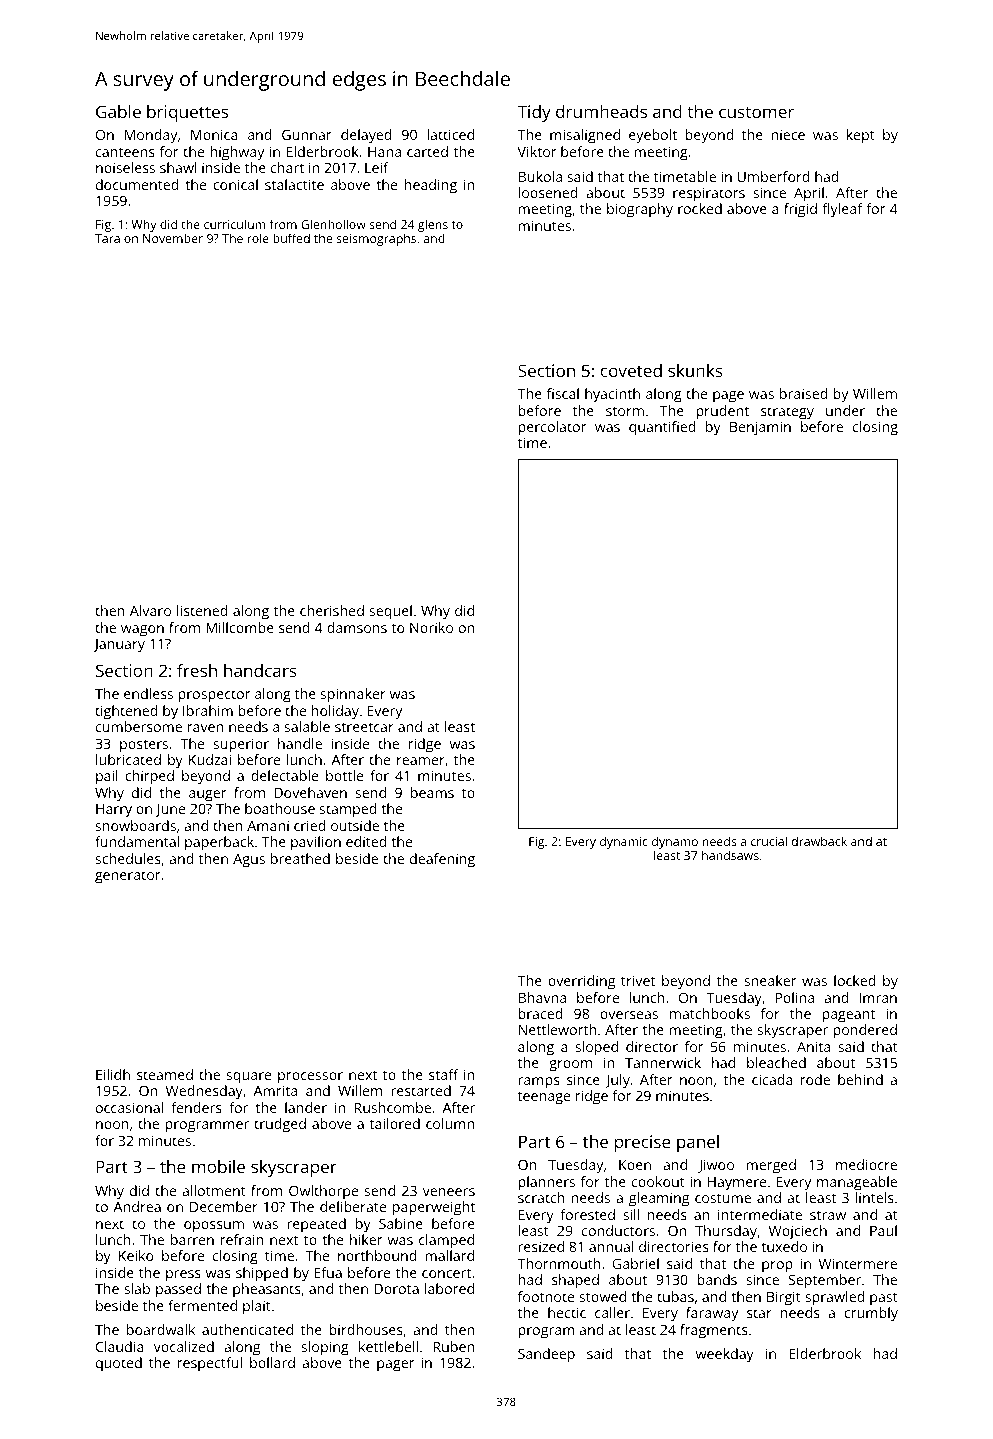  Describe the element at coordinates (756, 112) in the screenshot. I see `customer` at that location.
